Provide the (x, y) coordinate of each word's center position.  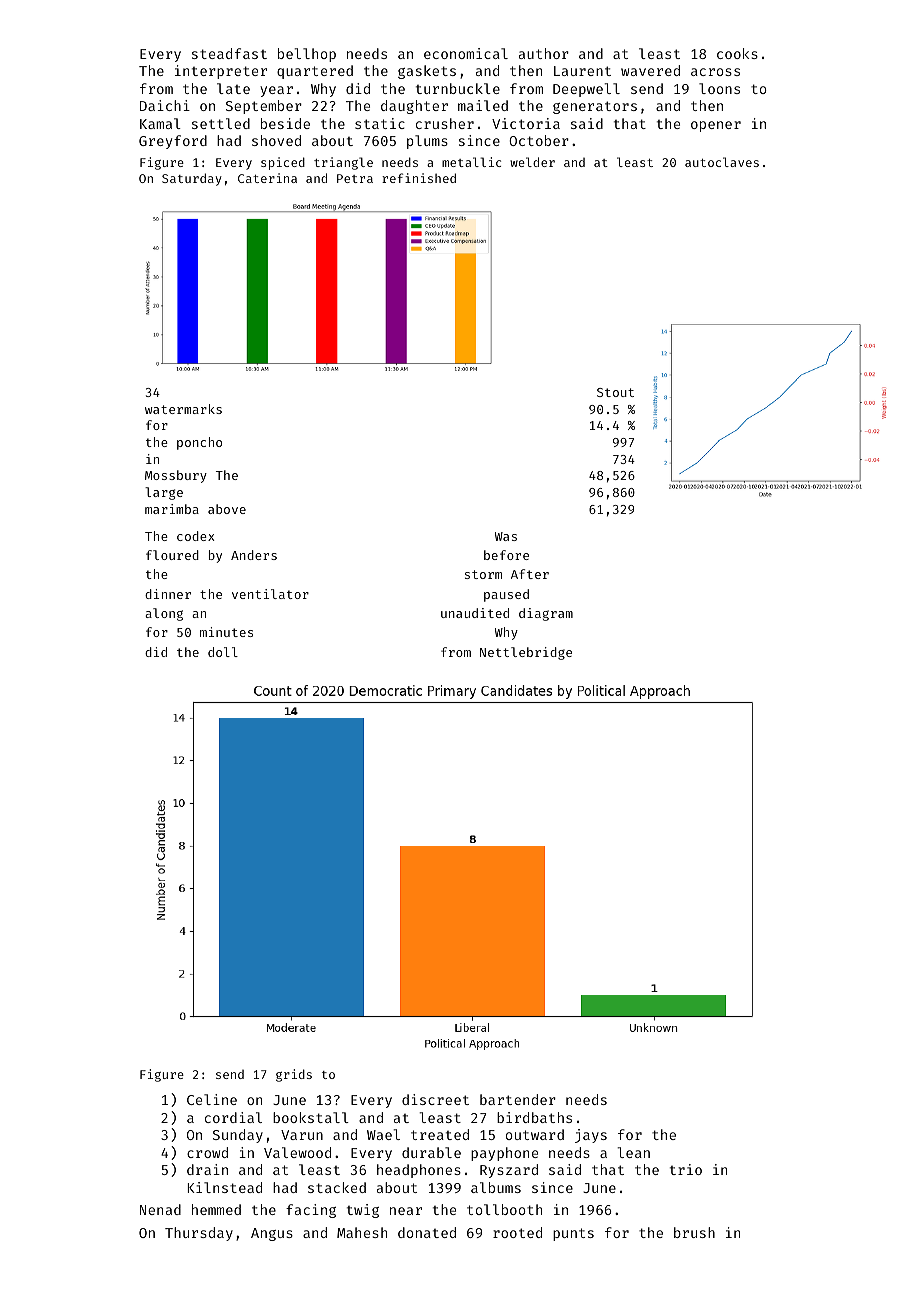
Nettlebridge (526, 653)
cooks (737, 53)
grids (294, 1075)
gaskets (427, 72)
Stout (615, 392)
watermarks (183, 409)
